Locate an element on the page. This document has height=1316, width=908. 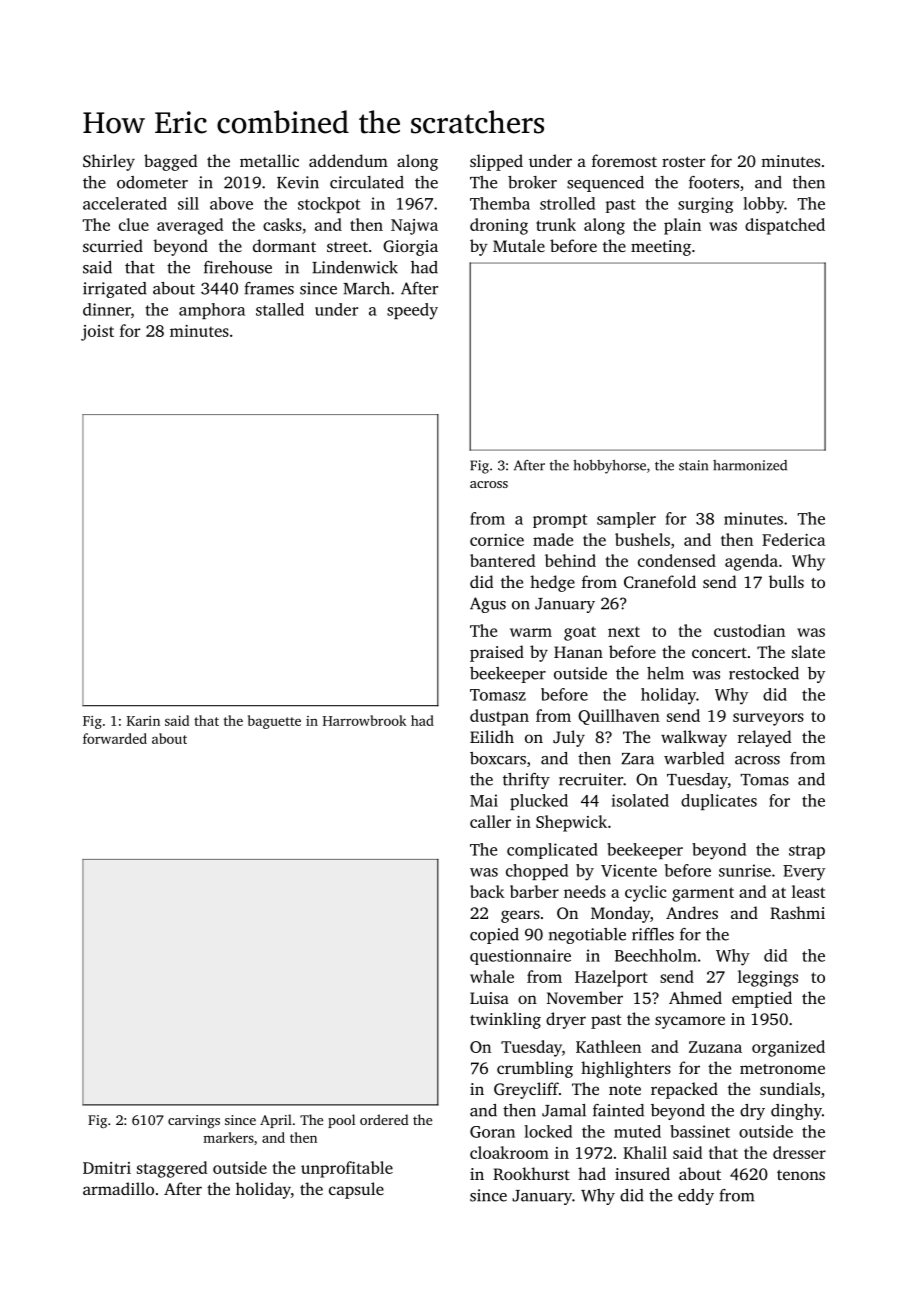
forwarded is located at coordinates (115, 738).
